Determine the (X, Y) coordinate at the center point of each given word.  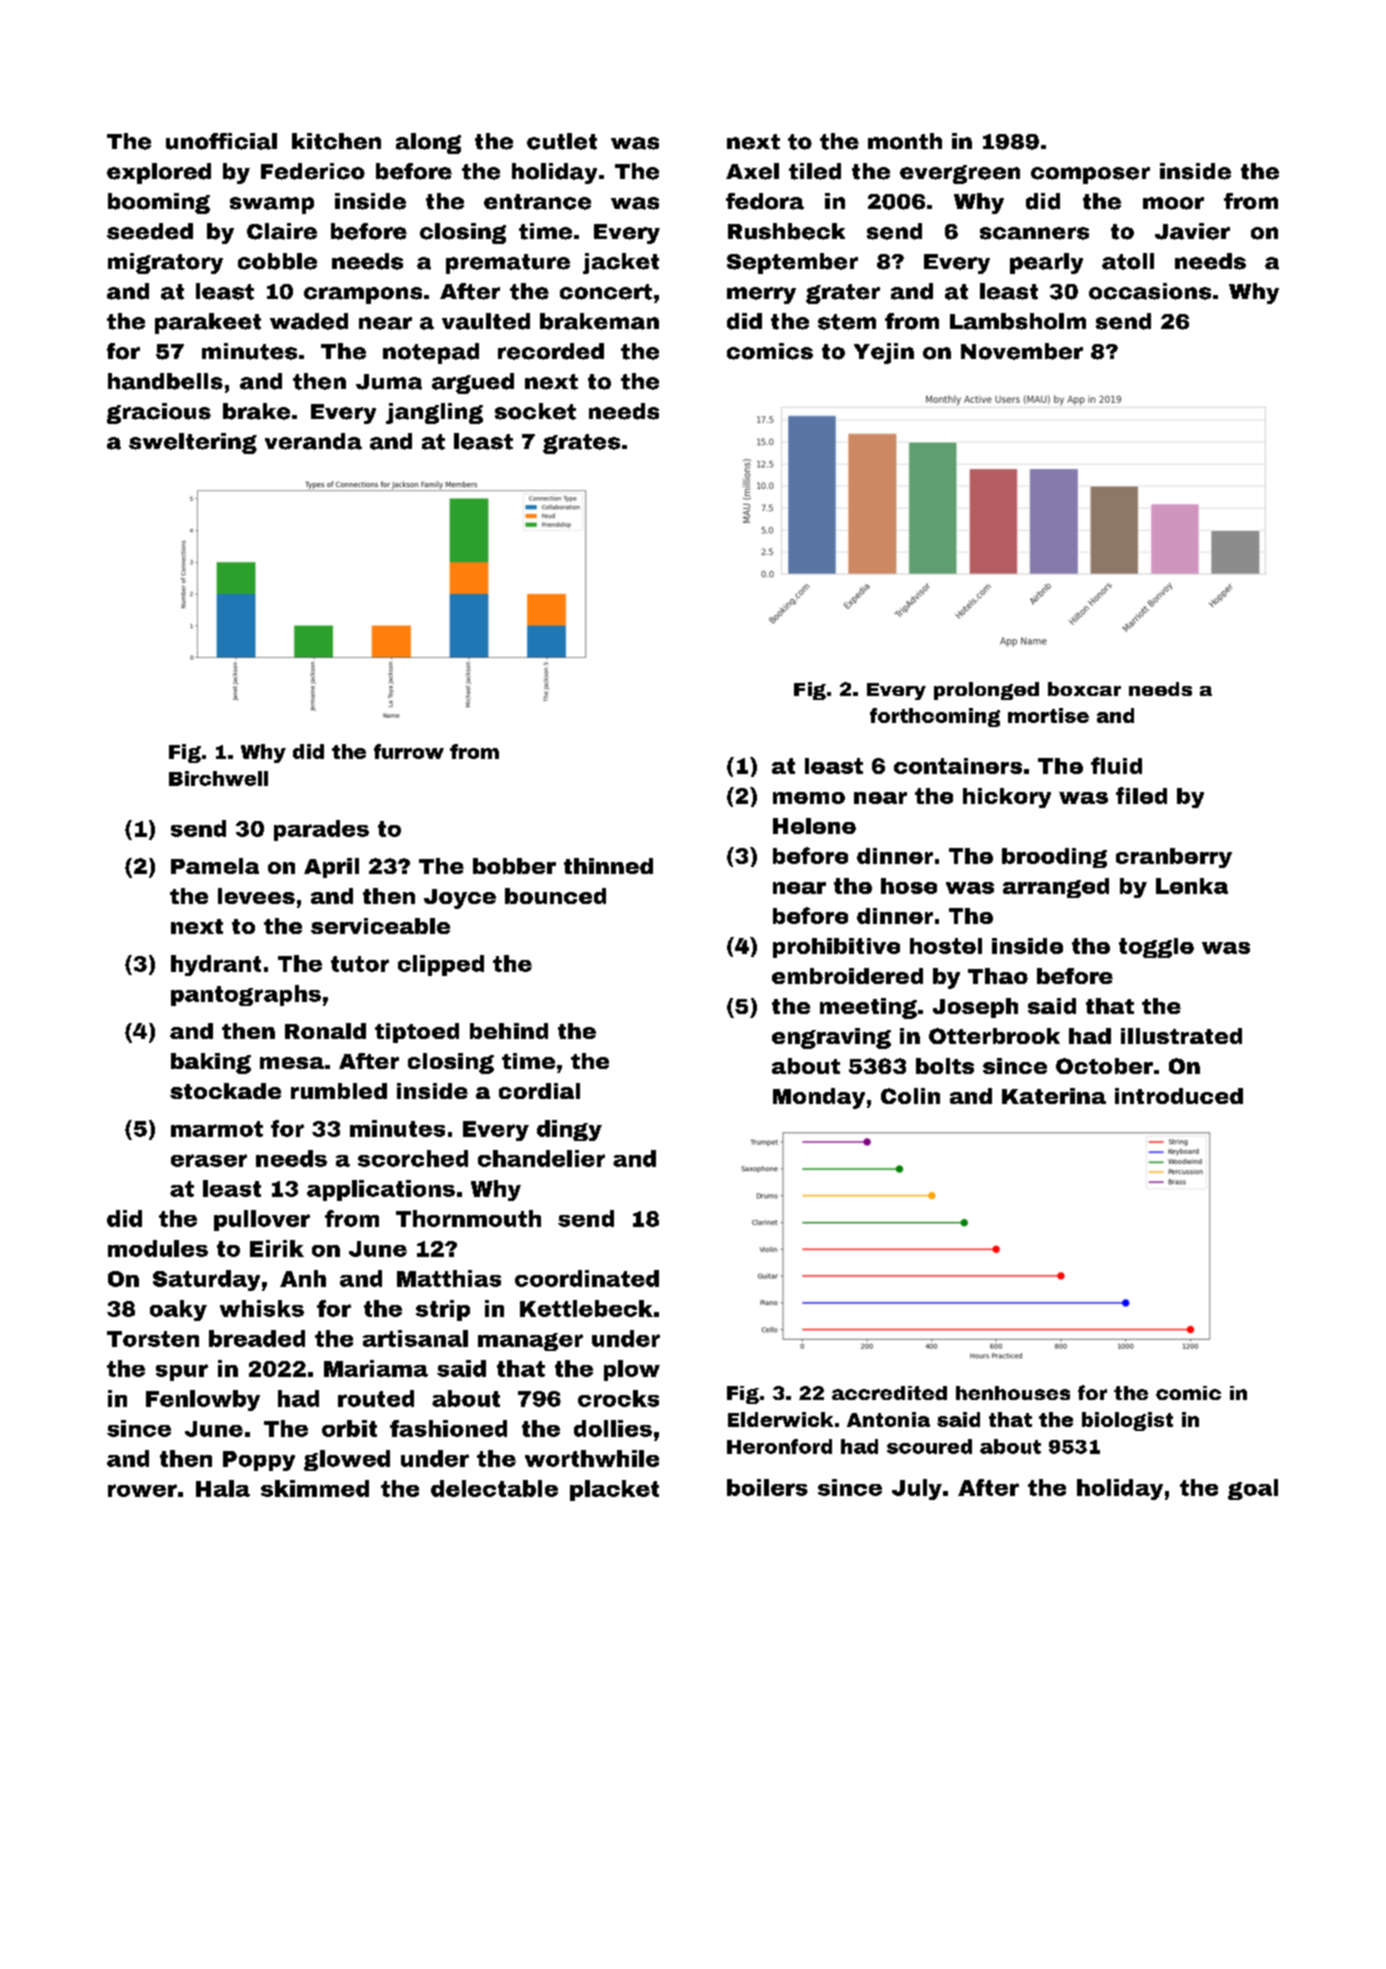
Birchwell (218, 778)
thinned (608, 866)
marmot (217, 1129)
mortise (1048, 715)
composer (1090, 175)
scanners (1034, 233)
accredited (889, 1393)
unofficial (221, 141)
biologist (1127, 1421)
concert (606, 292)
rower (142, 1490)
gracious (159, 413)
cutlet (562, 141)
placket (614, 1490)
